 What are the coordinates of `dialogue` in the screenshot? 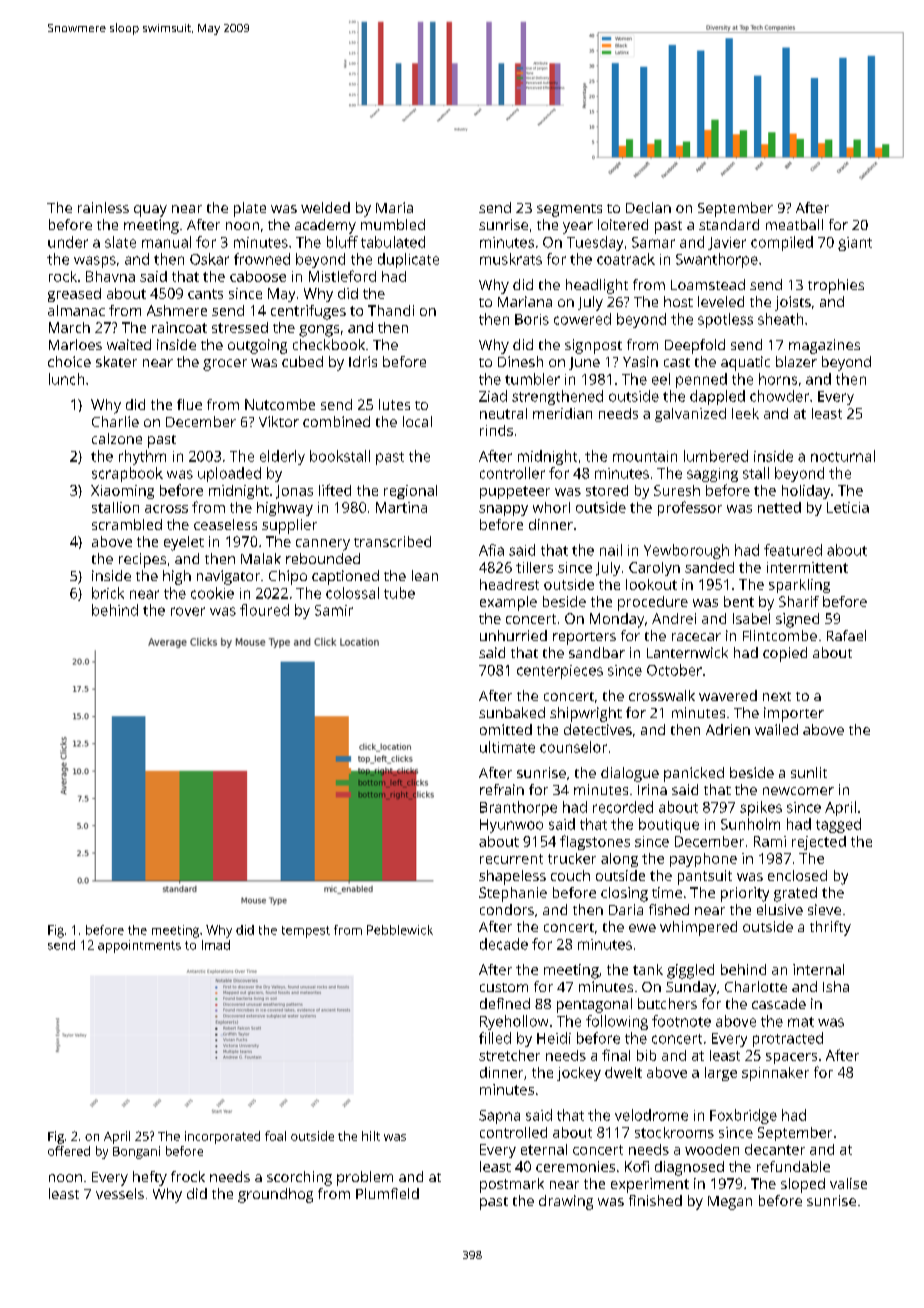 It's located at (630, 774).
